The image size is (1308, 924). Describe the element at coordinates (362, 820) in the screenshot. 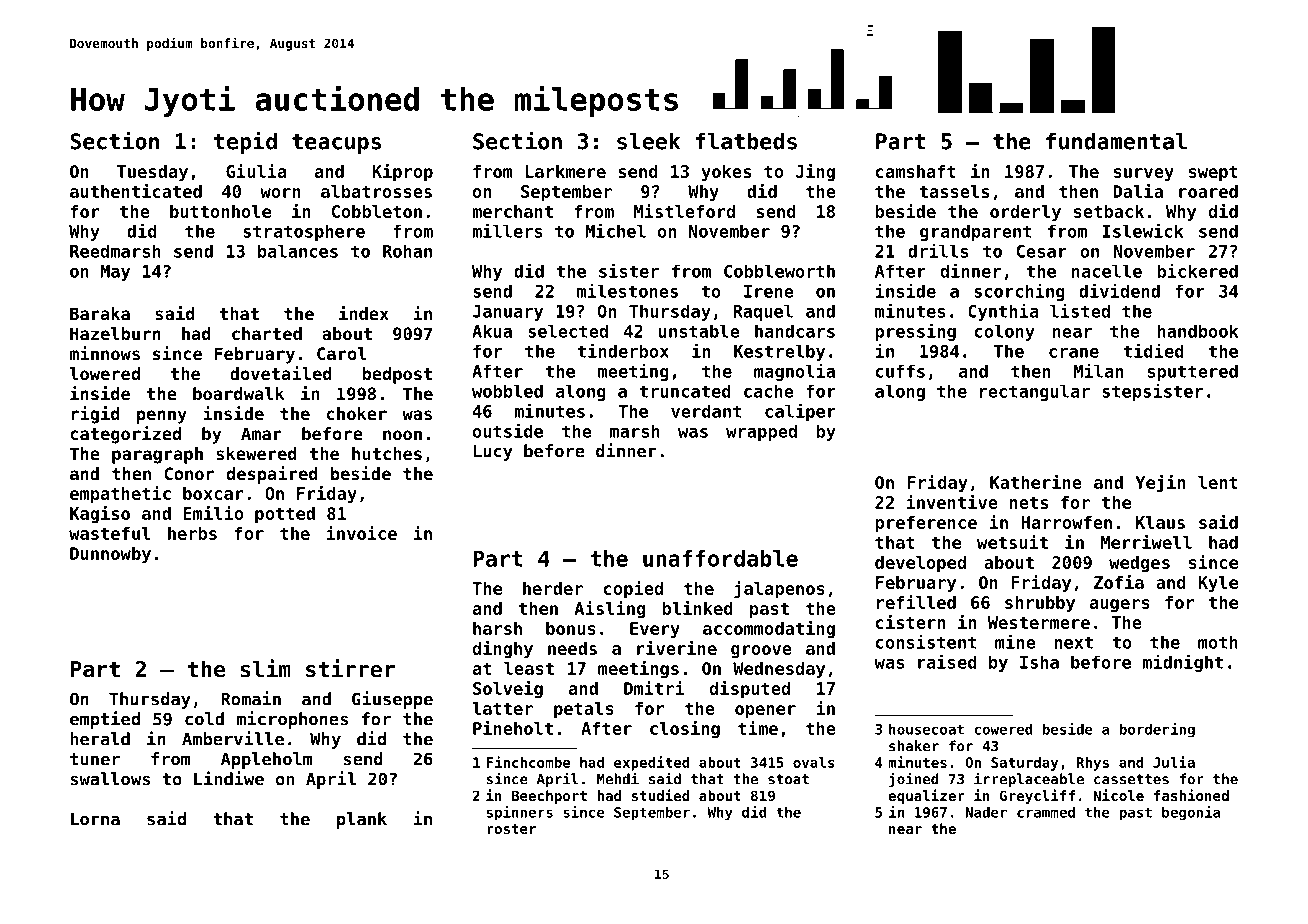

I see `plank` at that location.
